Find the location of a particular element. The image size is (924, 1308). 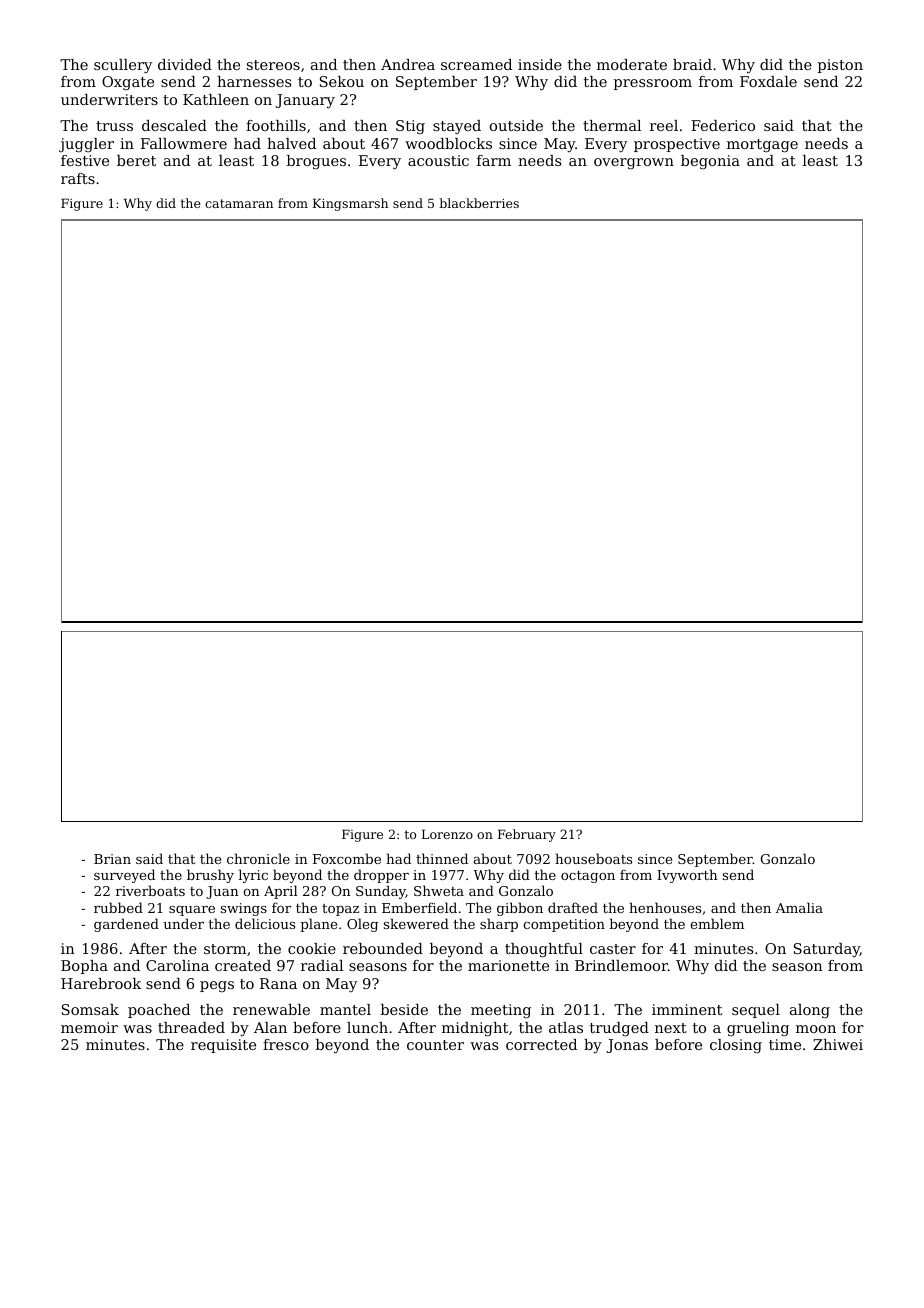

piston is located at coordinates (840, 66).
